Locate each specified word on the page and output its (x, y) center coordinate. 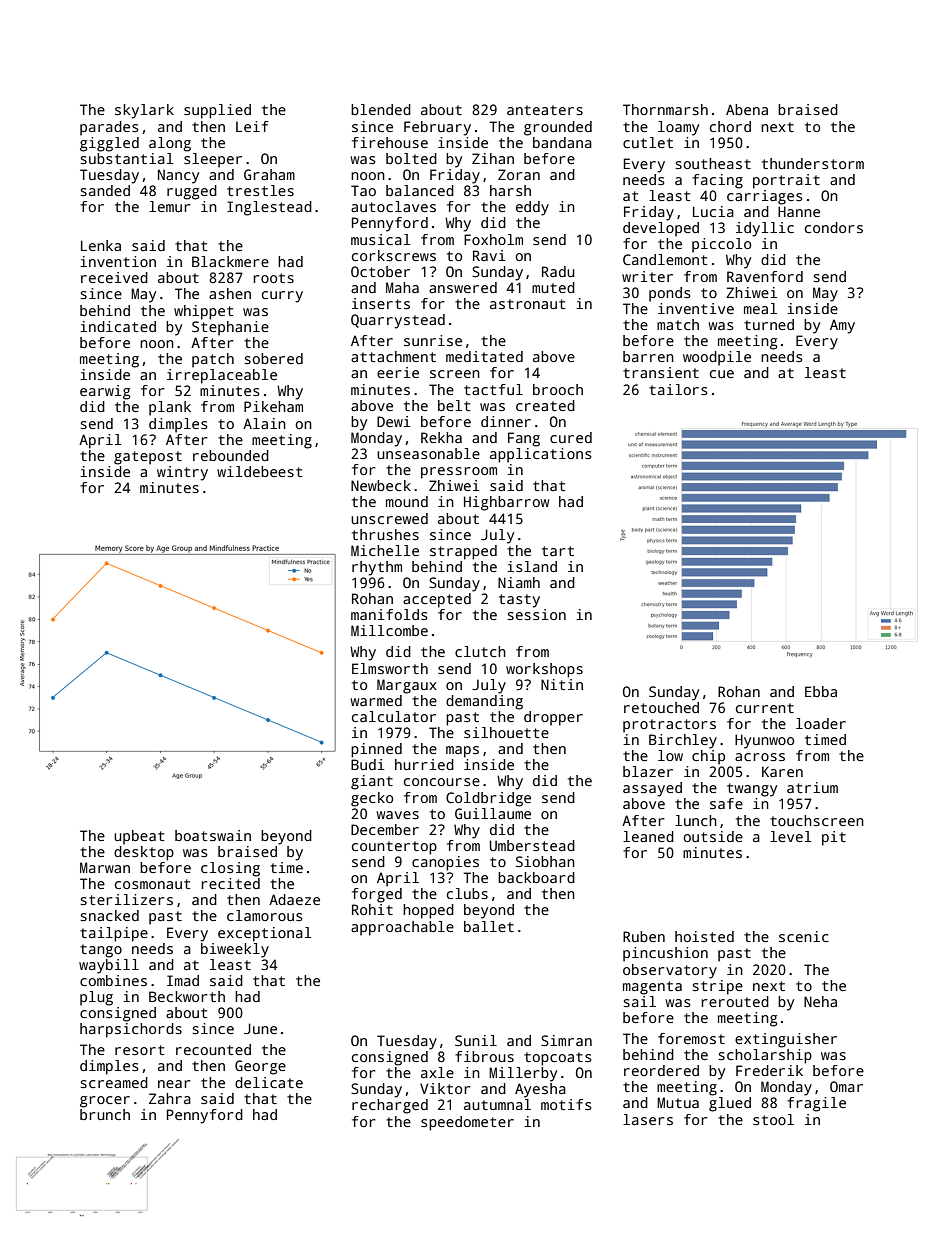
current (765, 708)
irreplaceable (222, 376)
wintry (182, 473)
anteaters (545, 110)
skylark (144, 111)
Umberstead (532, 845)
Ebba (821, 691)
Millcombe (389, 630)
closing (230, 869)
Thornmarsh (665, 109)
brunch (105, 1114)
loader (821, 723)
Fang (524, 439)
